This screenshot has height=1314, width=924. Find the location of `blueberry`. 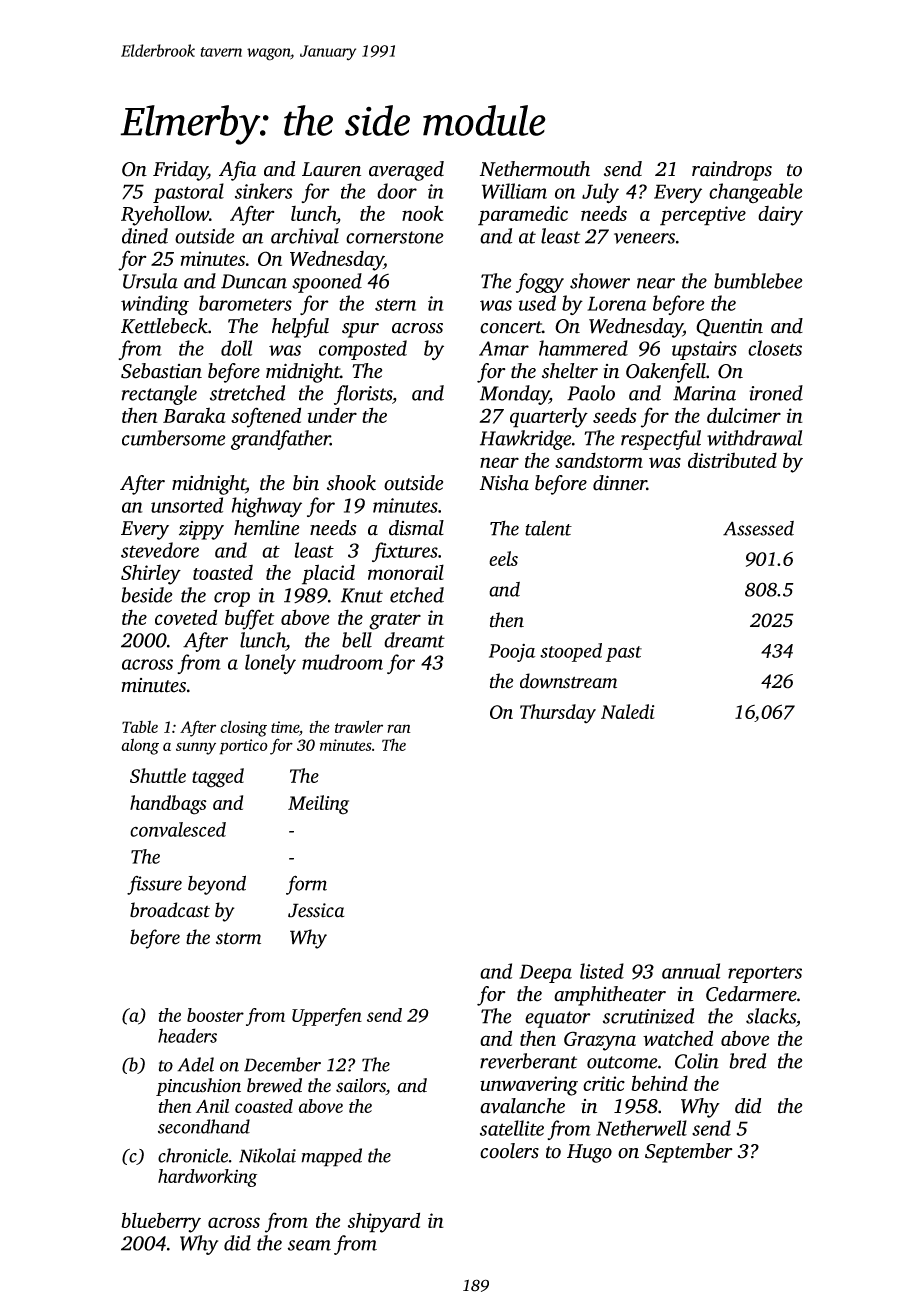

blueberry is located at coordinates (161, 1222).
